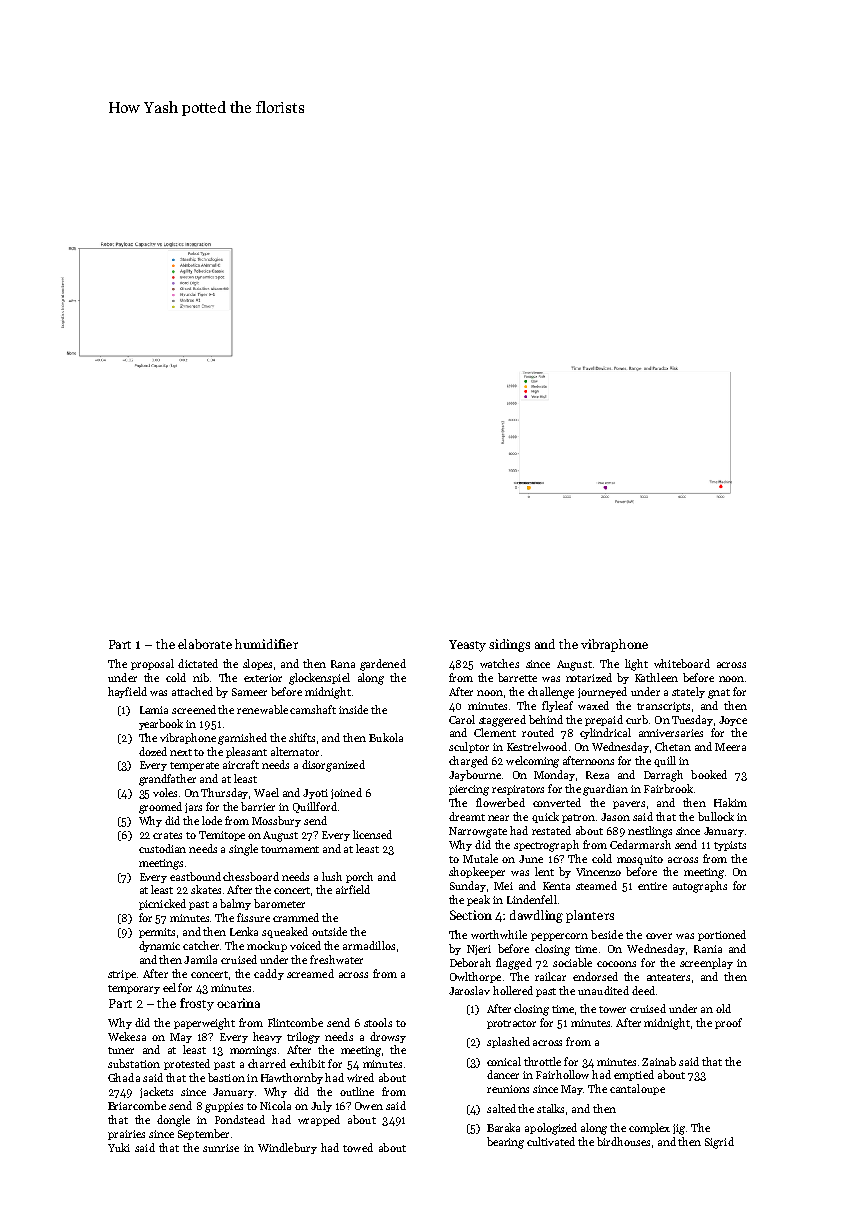 The image size is (855, 1213). Describe the element at coordinates (193, 808) in the screenshot. I see `jars` at that location.
